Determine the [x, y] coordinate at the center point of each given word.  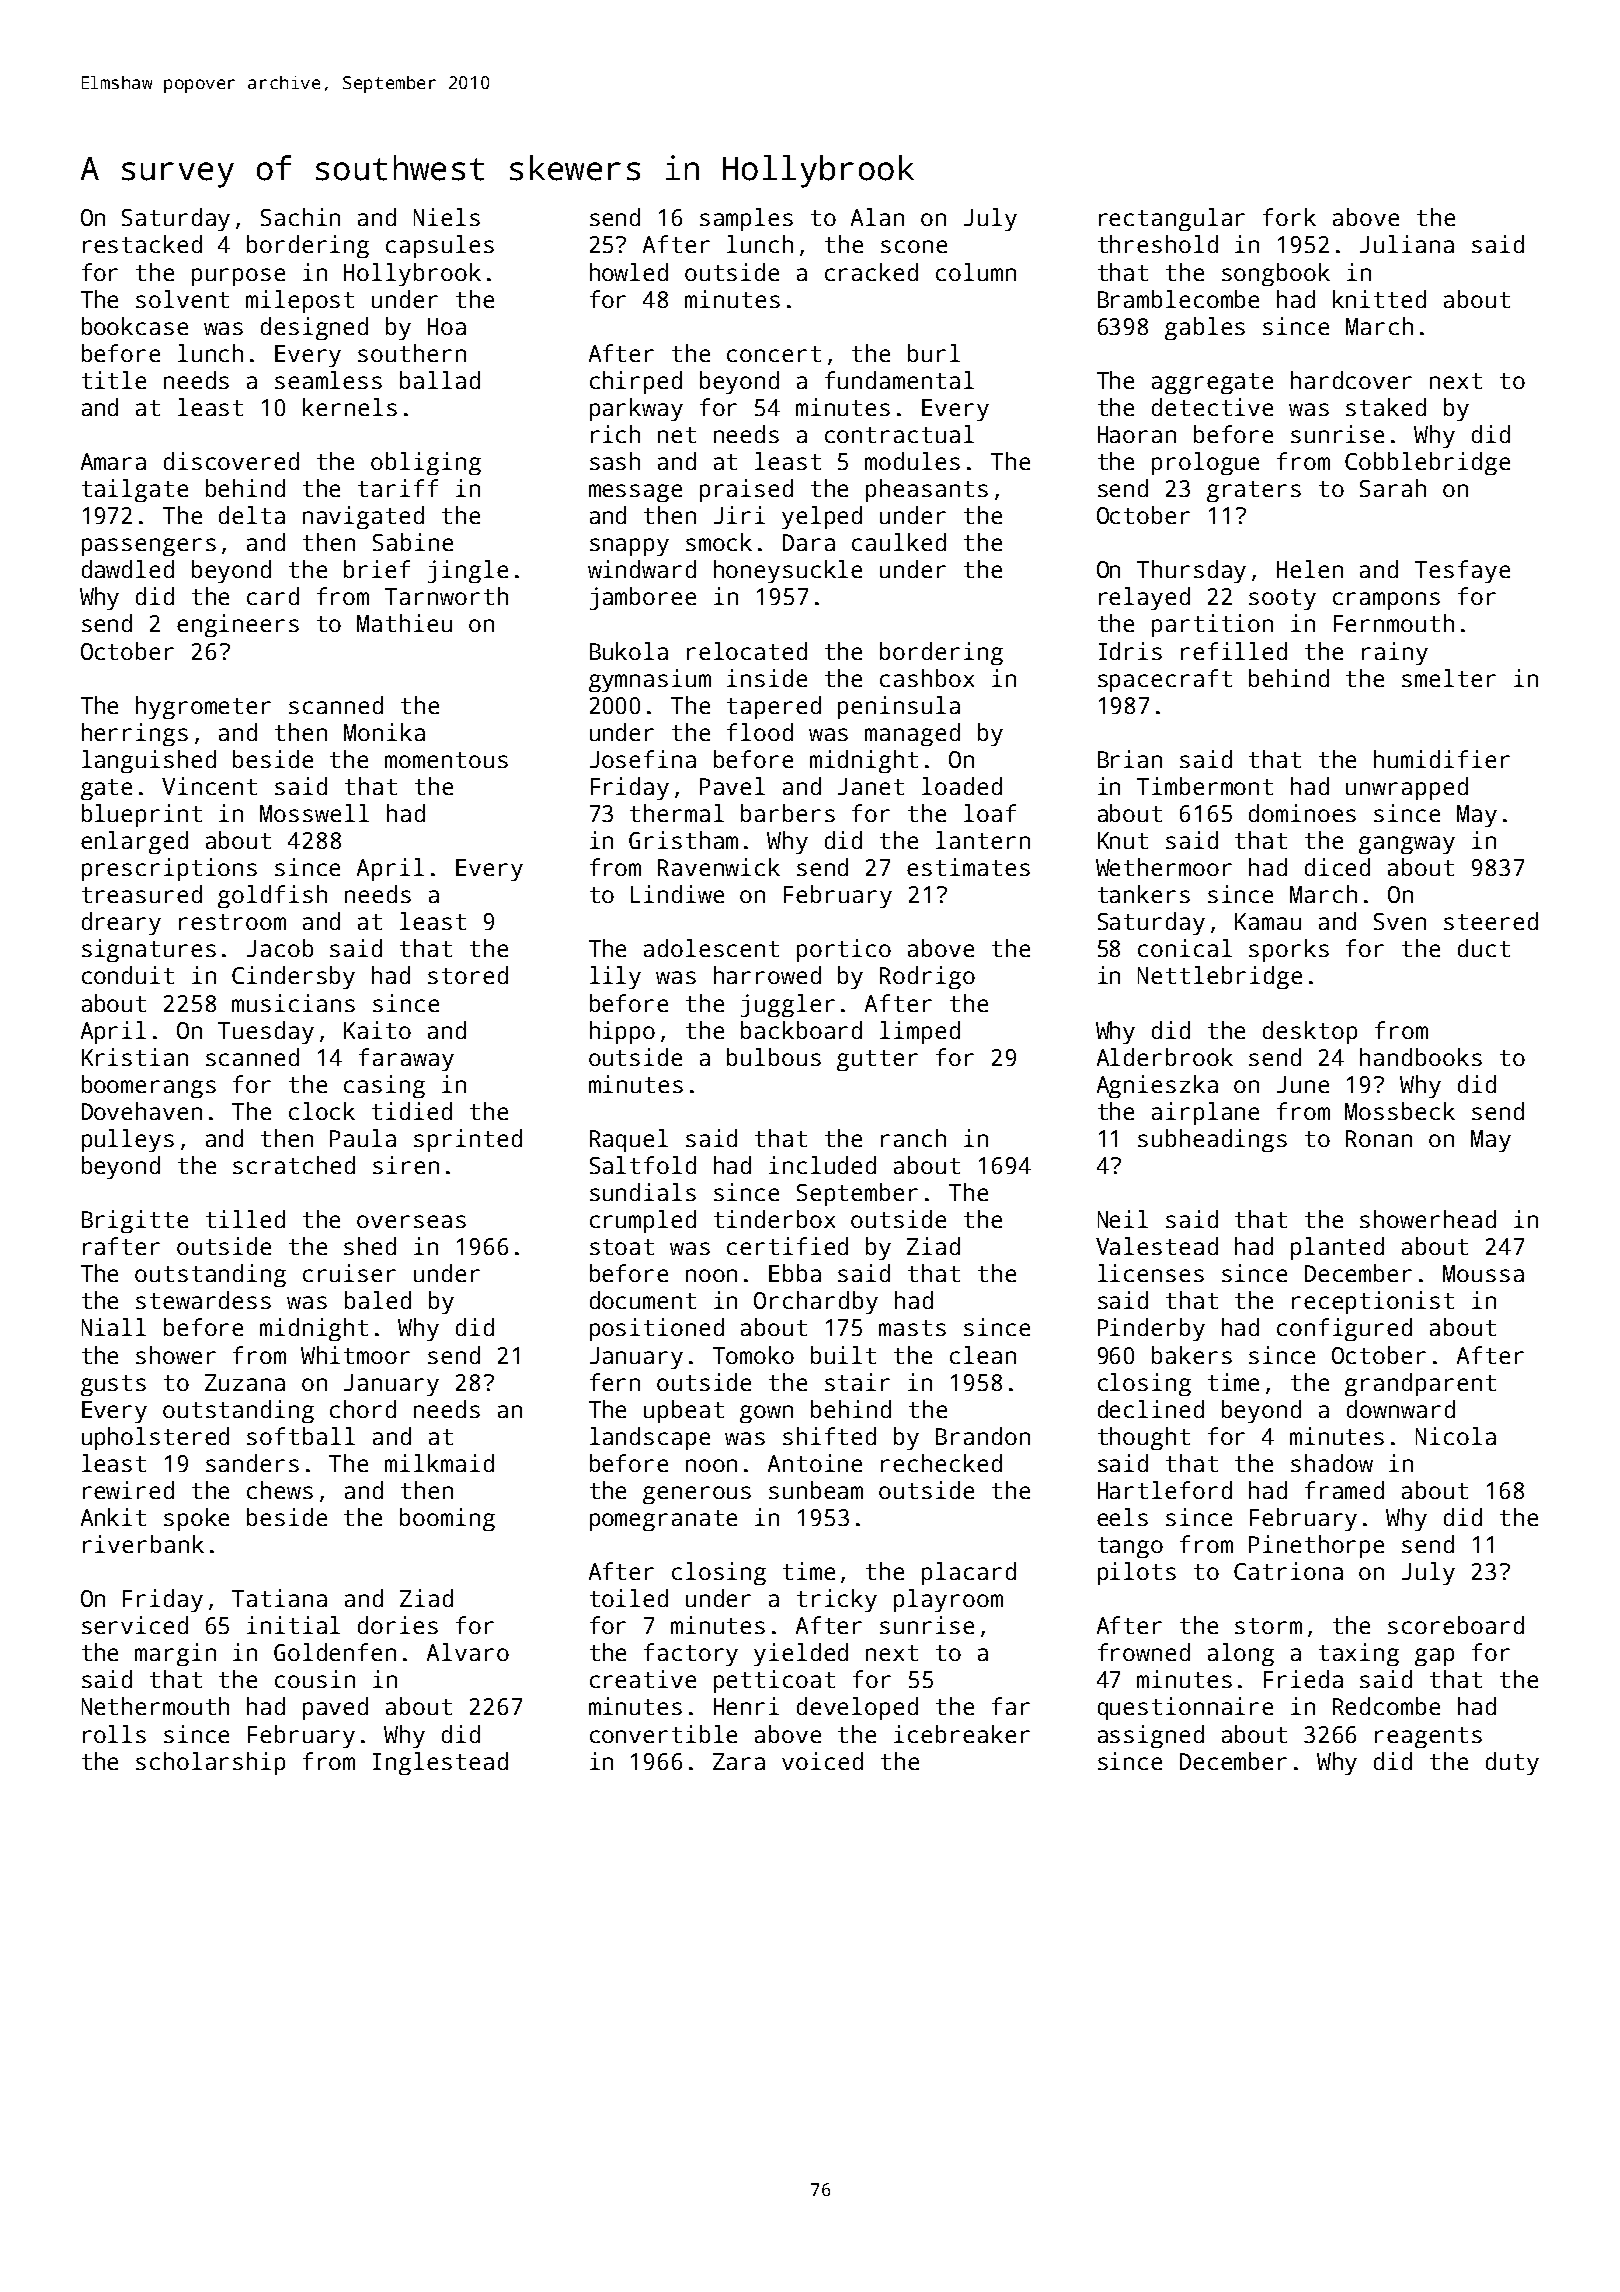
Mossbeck [1400, 1111]
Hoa [447, 326]
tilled [245, 1219]
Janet [871, 786]
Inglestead [440, 1763]
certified [787, 1246]
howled [629, 272]
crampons [1386, 601]
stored [468, 975]
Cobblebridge [1427, 463]
